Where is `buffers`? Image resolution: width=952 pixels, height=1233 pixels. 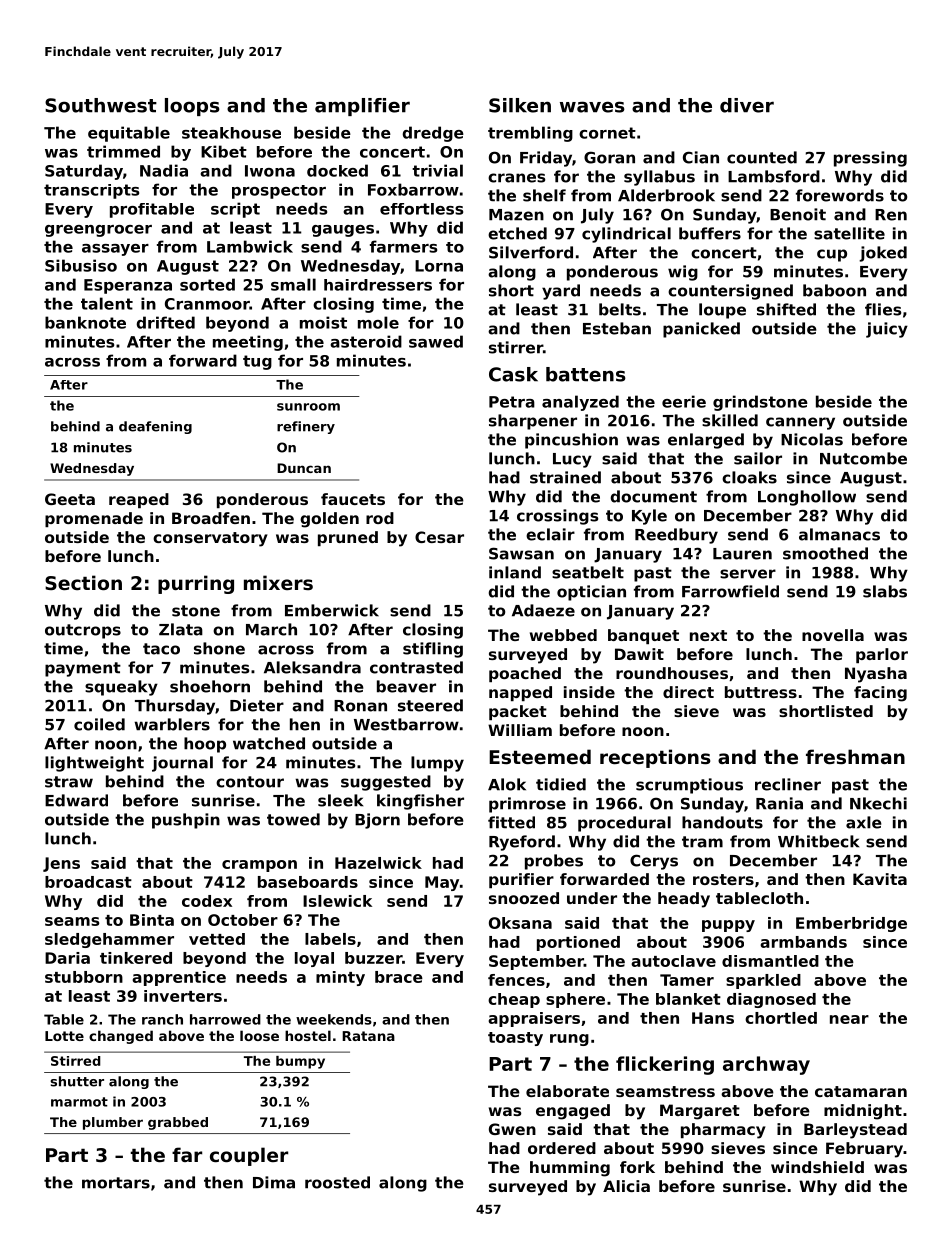 buffers is located at coordinates (710, 233).
